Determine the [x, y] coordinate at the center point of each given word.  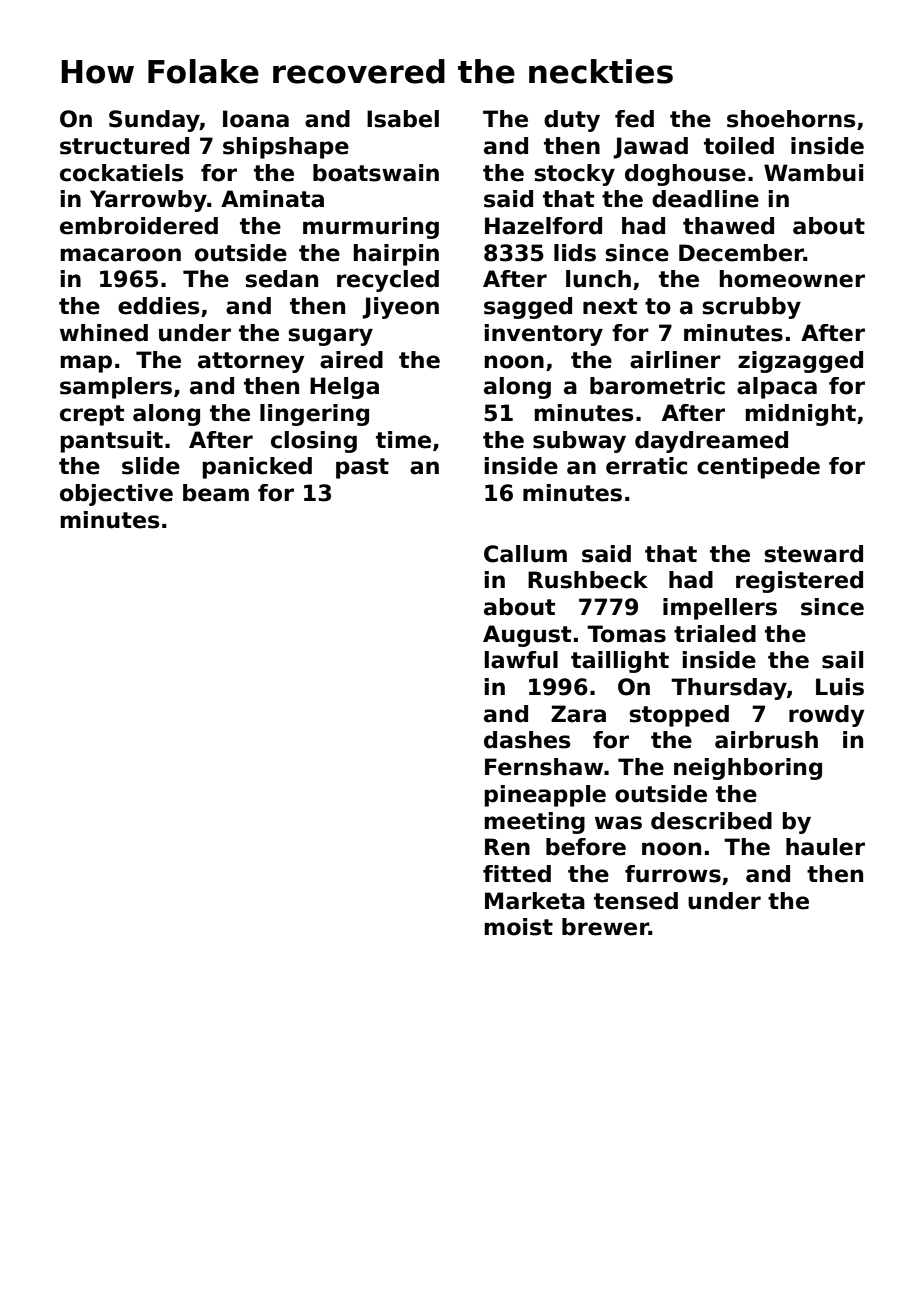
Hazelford [543, 226]
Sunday [154, 121]
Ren [507, 847]
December [741, 253]
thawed [728, 226]
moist [518, 927]
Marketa [535, 901]
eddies [159, 306]
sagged [528, 308]
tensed [636, 901]
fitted [517, 874]
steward [813, 554]
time [403, 440]
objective [116, 495]
